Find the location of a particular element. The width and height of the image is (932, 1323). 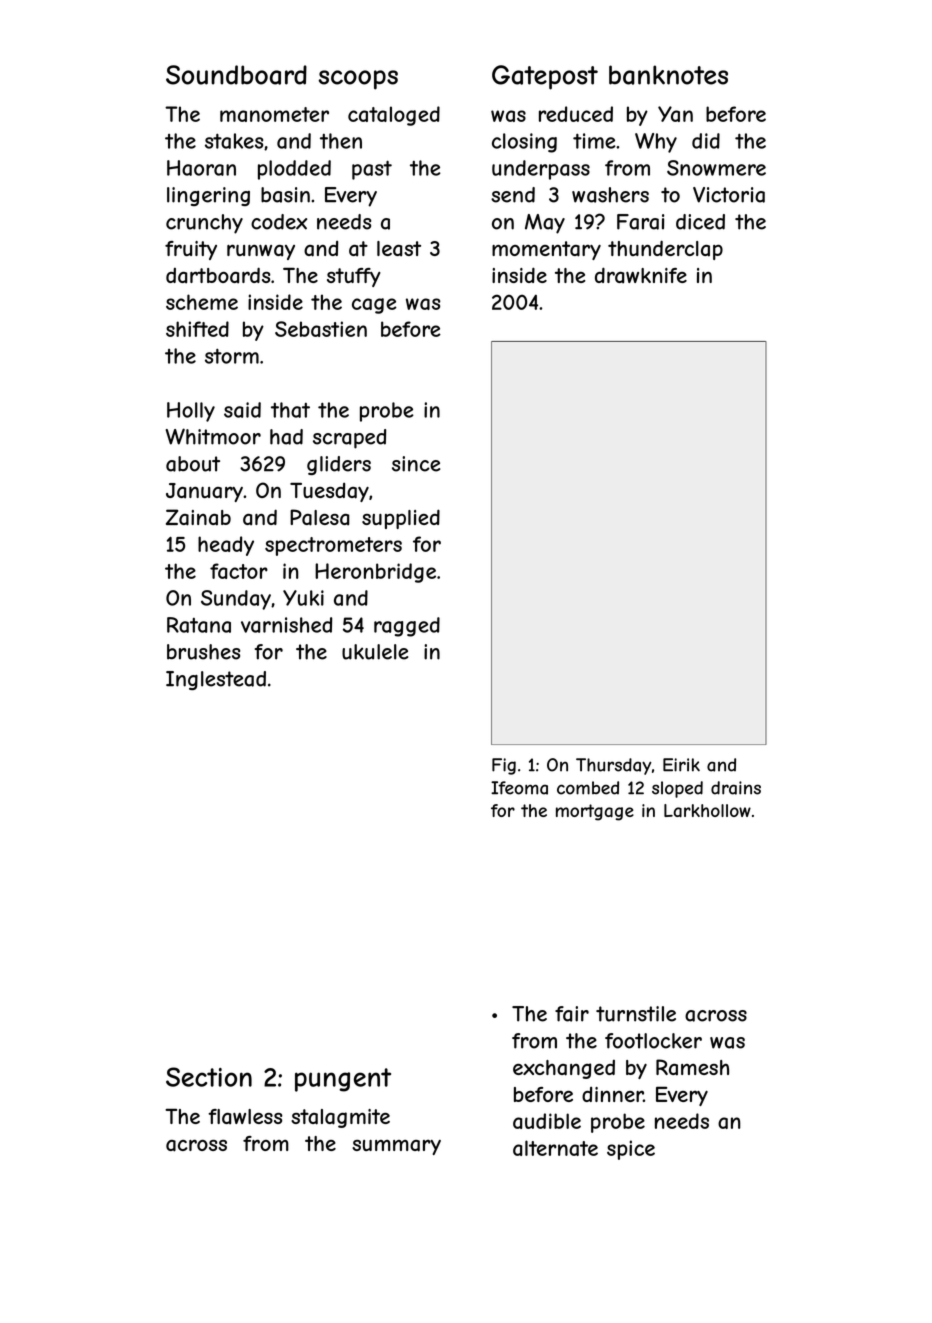

Inglestead is located at coordinates (216, 680).
